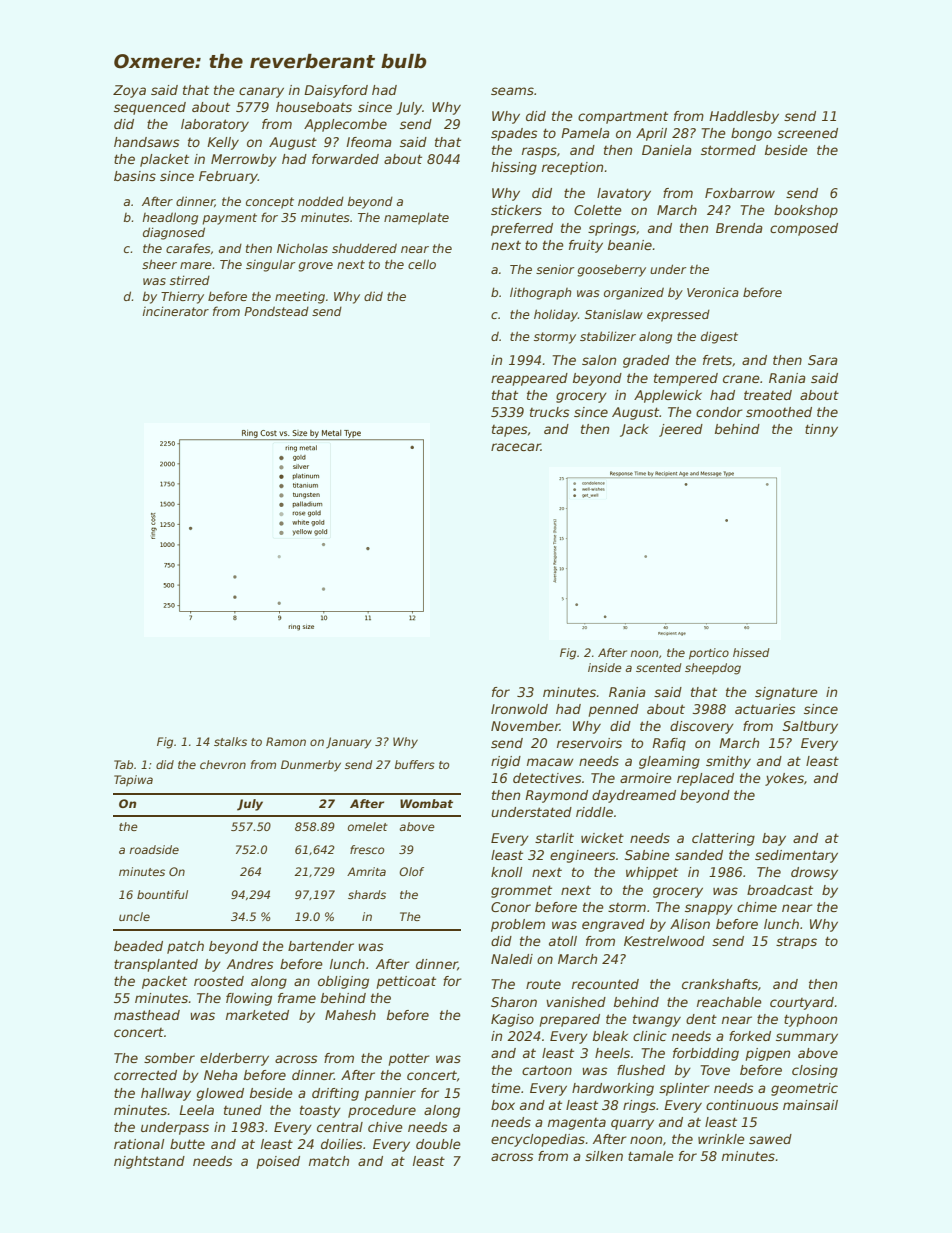  What do you see at coordinates (821, 430) in the screenshot?
I see `tinny` at bounding box center [821, 430].
